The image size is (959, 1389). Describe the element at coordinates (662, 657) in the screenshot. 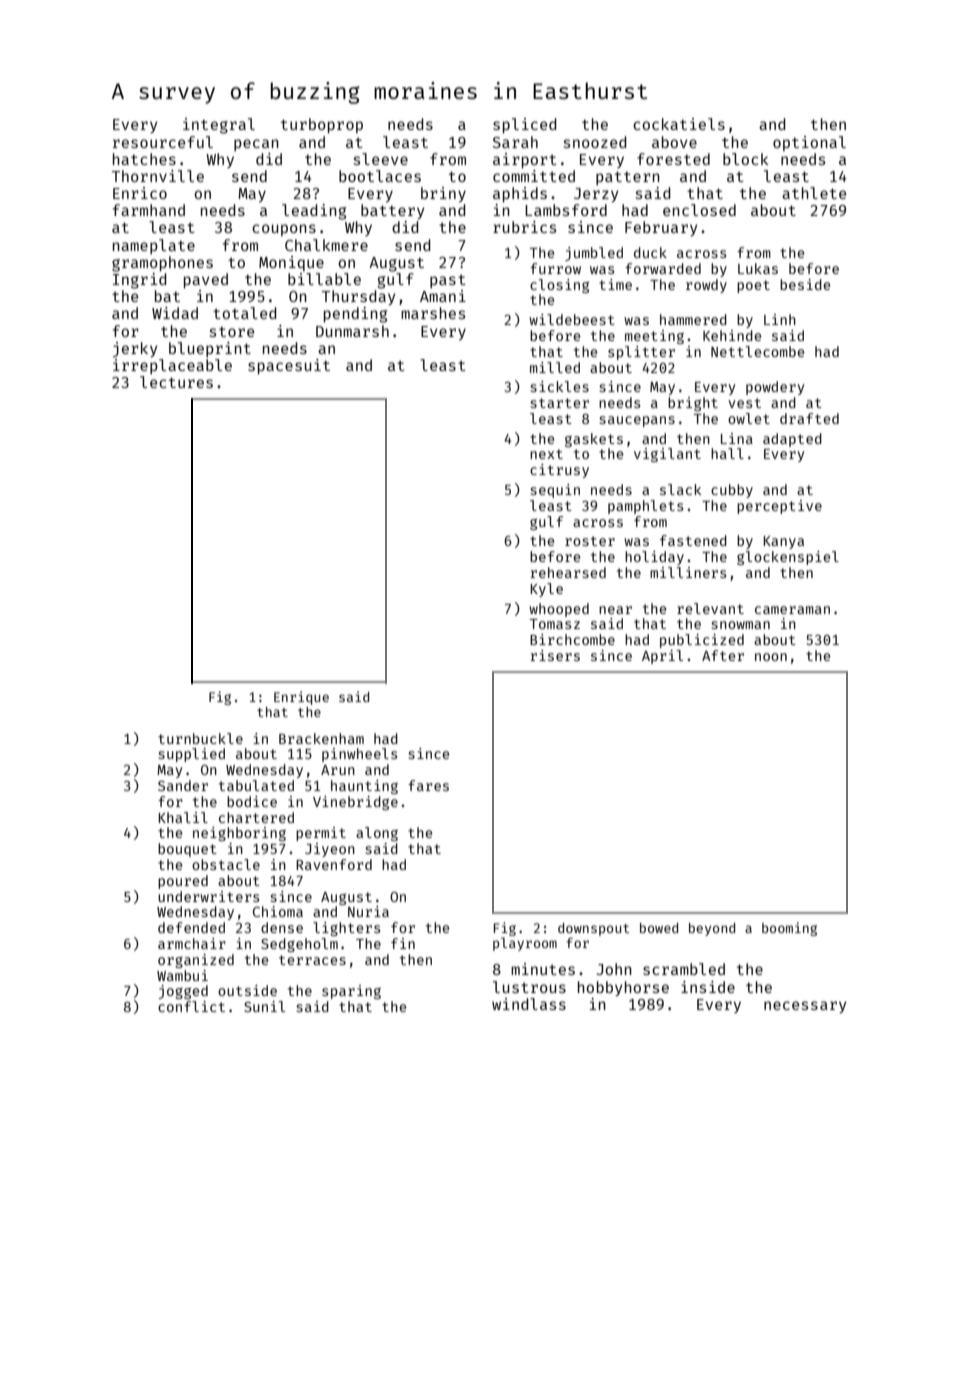

I see `April` at that location.
